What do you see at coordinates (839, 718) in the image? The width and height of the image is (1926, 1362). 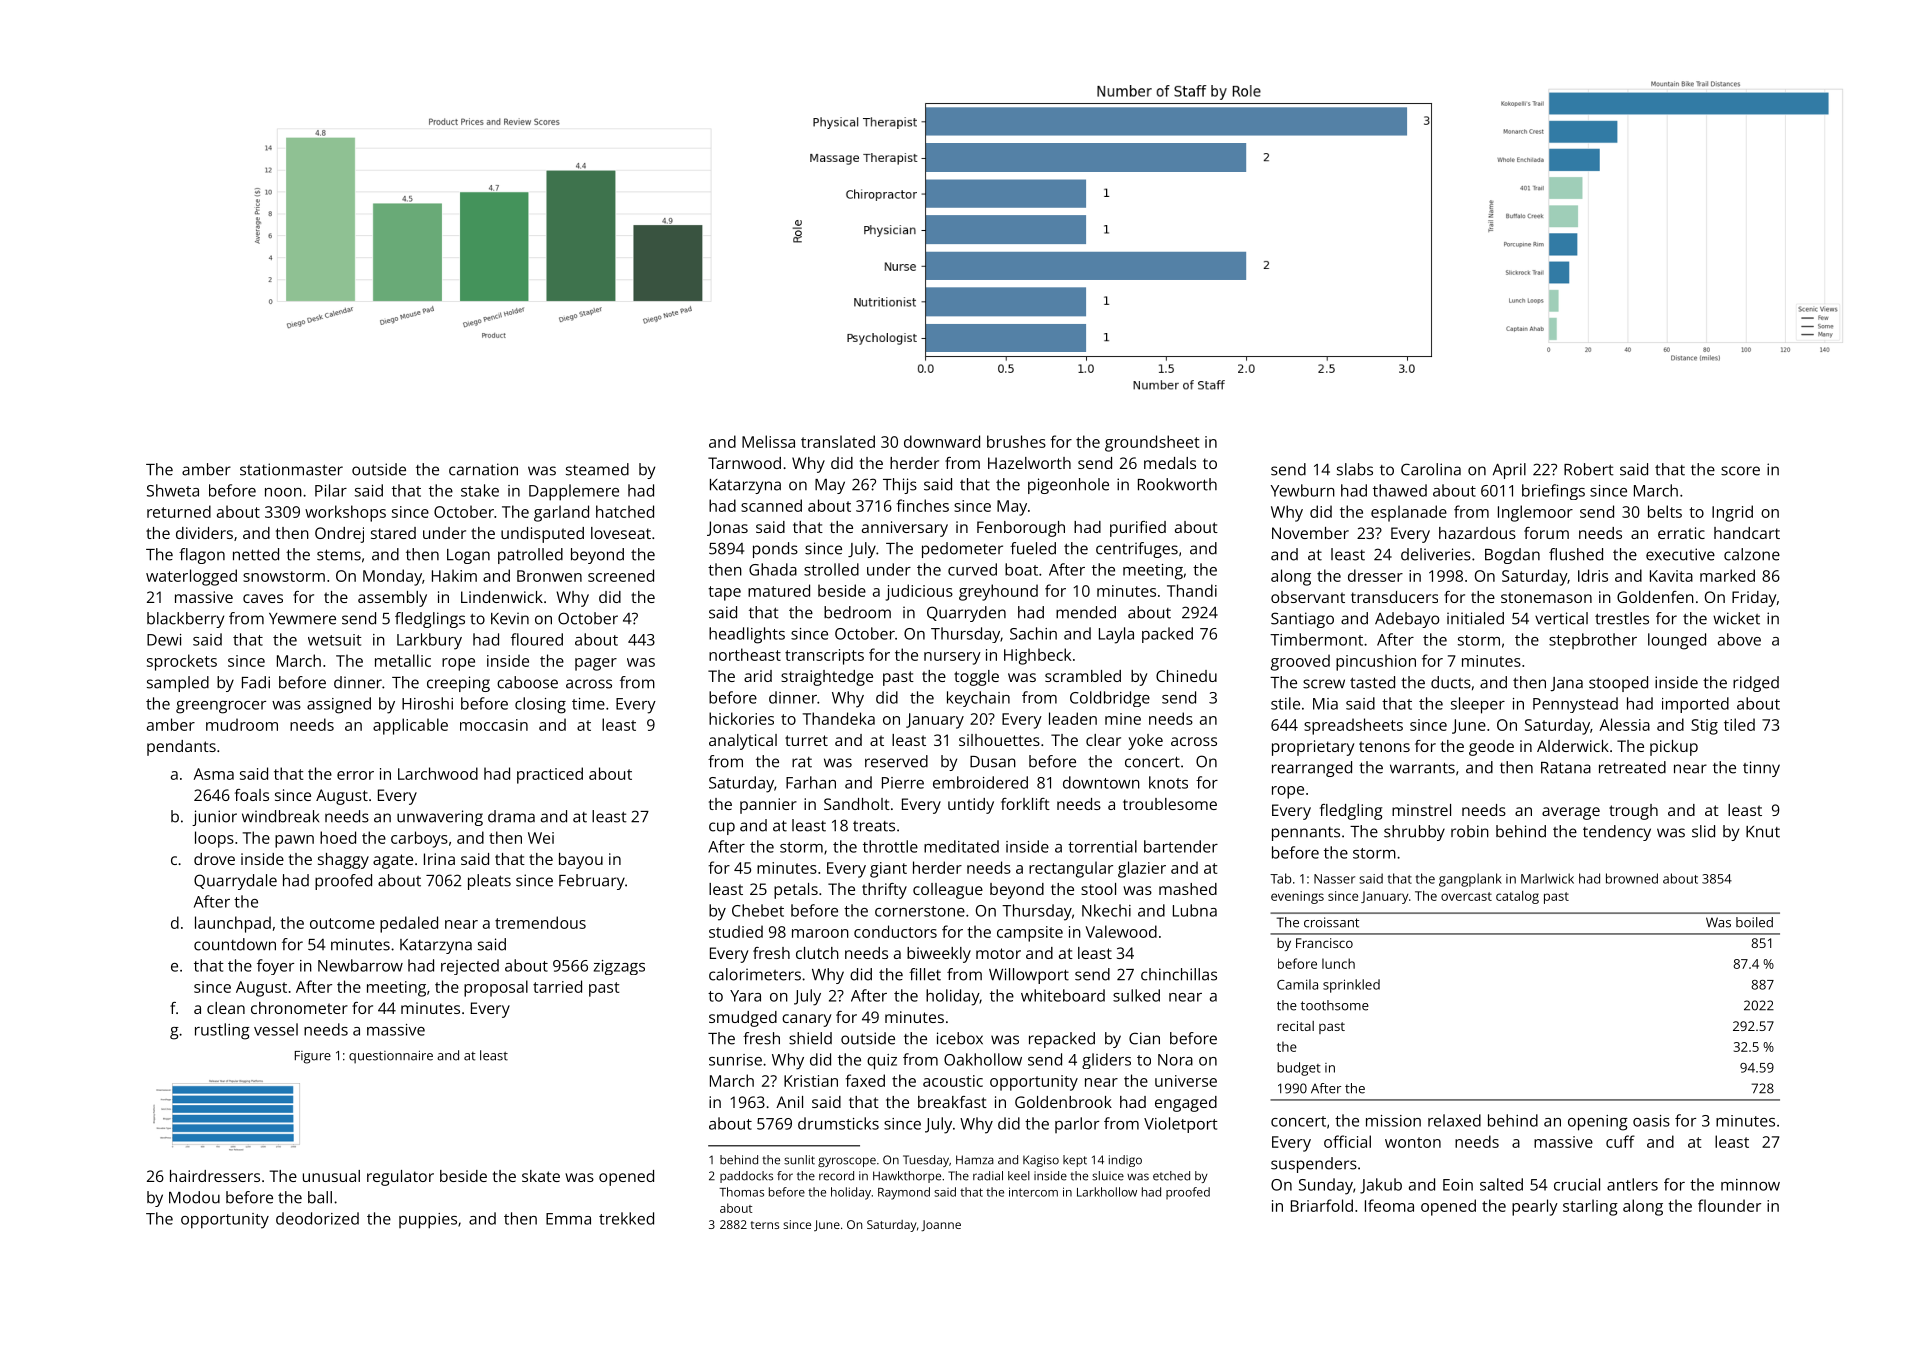 I see `Thandeka` at bounding box center [839, 718].
